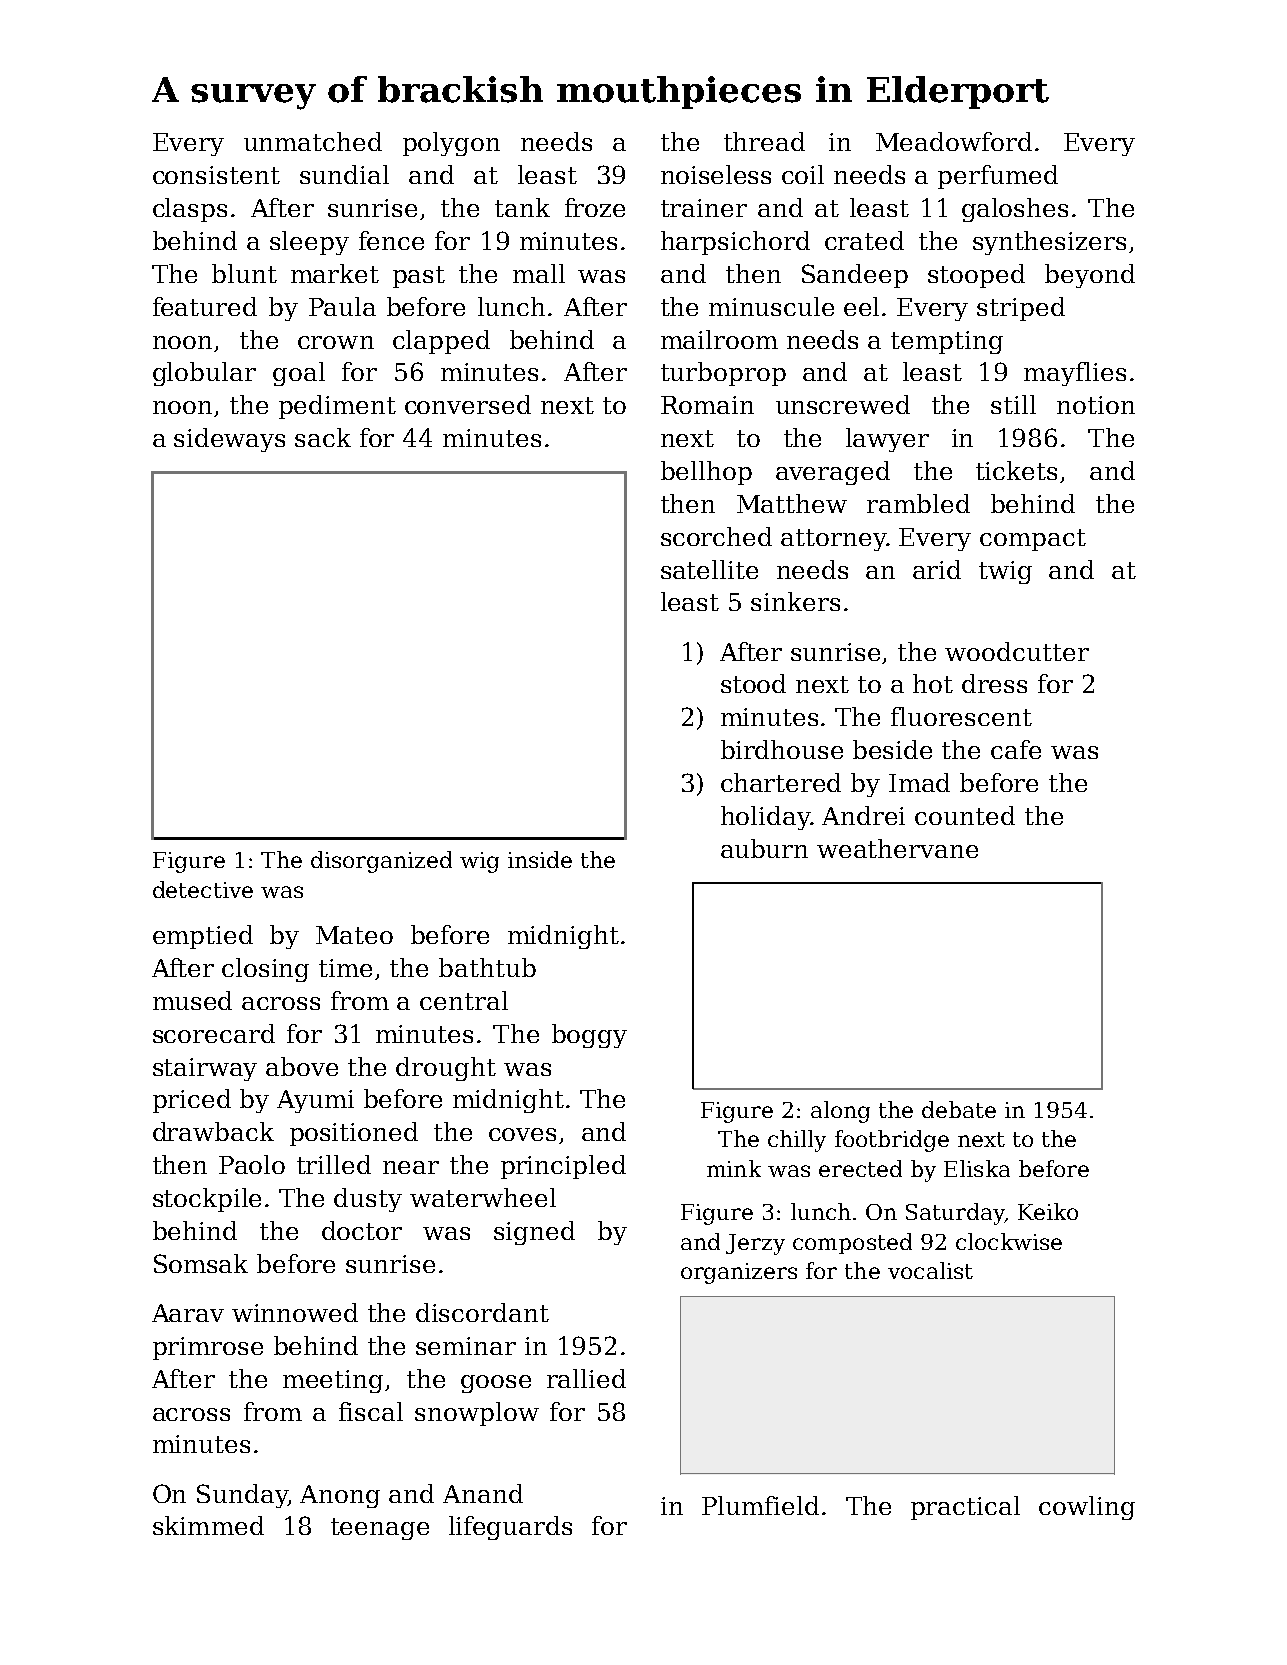  I want to click on stood, so click(753, 683).
